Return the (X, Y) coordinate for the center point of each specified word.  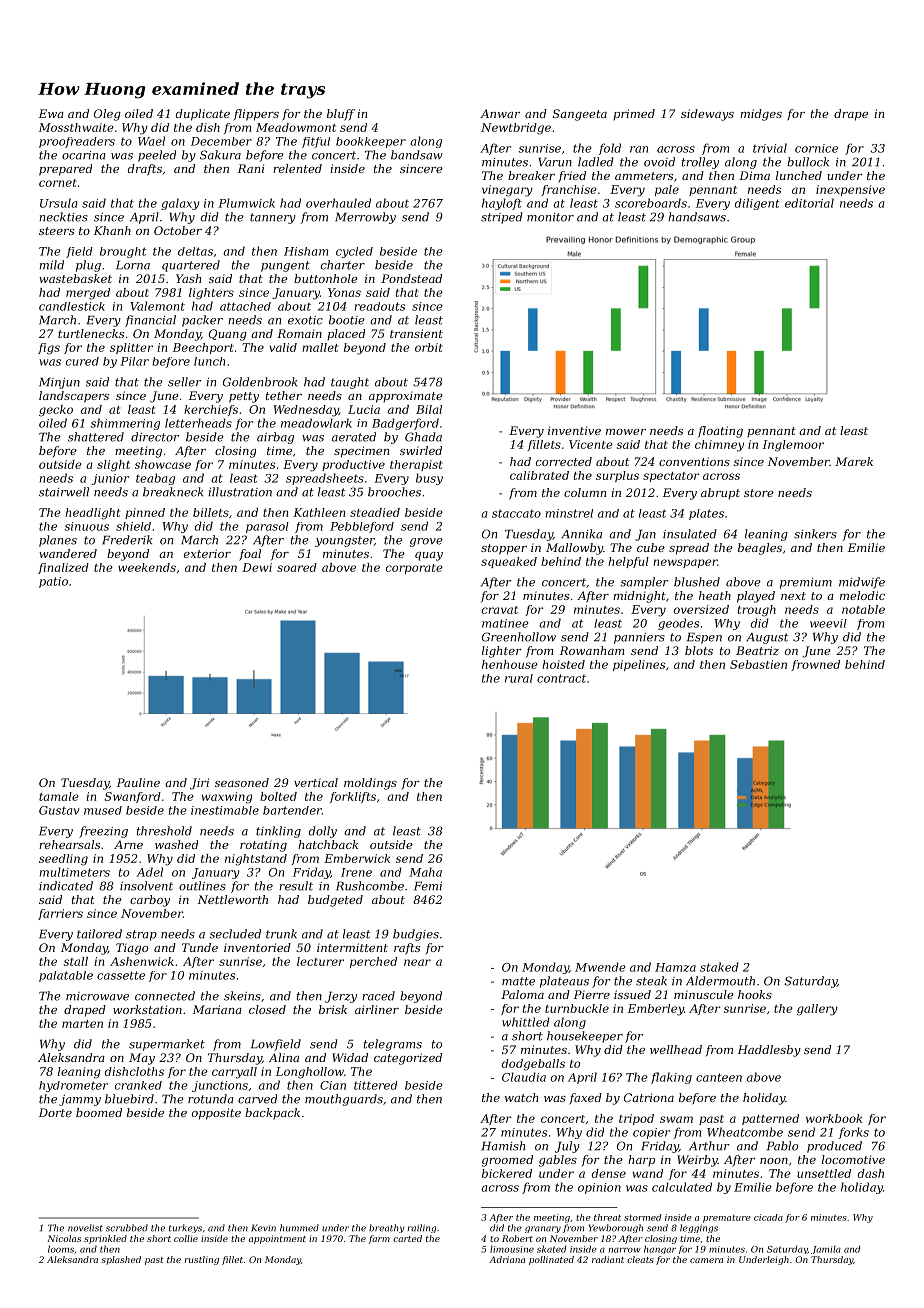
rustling (201, 1260)
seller (185, 382)
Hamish (503, 1146)
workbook (834, 1118)
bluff (341, 115)
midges (761, 115)
